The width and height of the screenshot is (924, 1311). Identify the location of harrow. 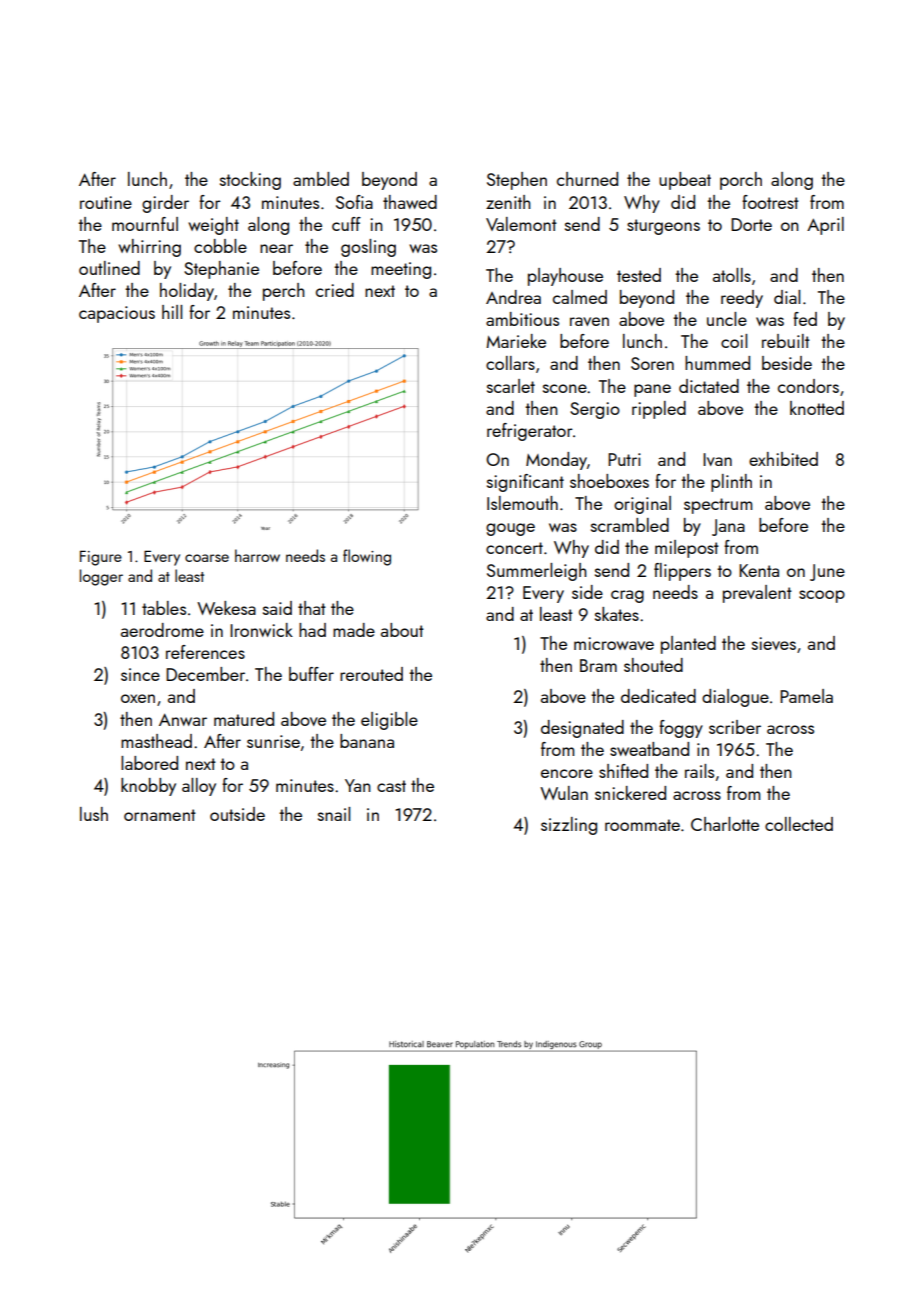
(257, 555).
